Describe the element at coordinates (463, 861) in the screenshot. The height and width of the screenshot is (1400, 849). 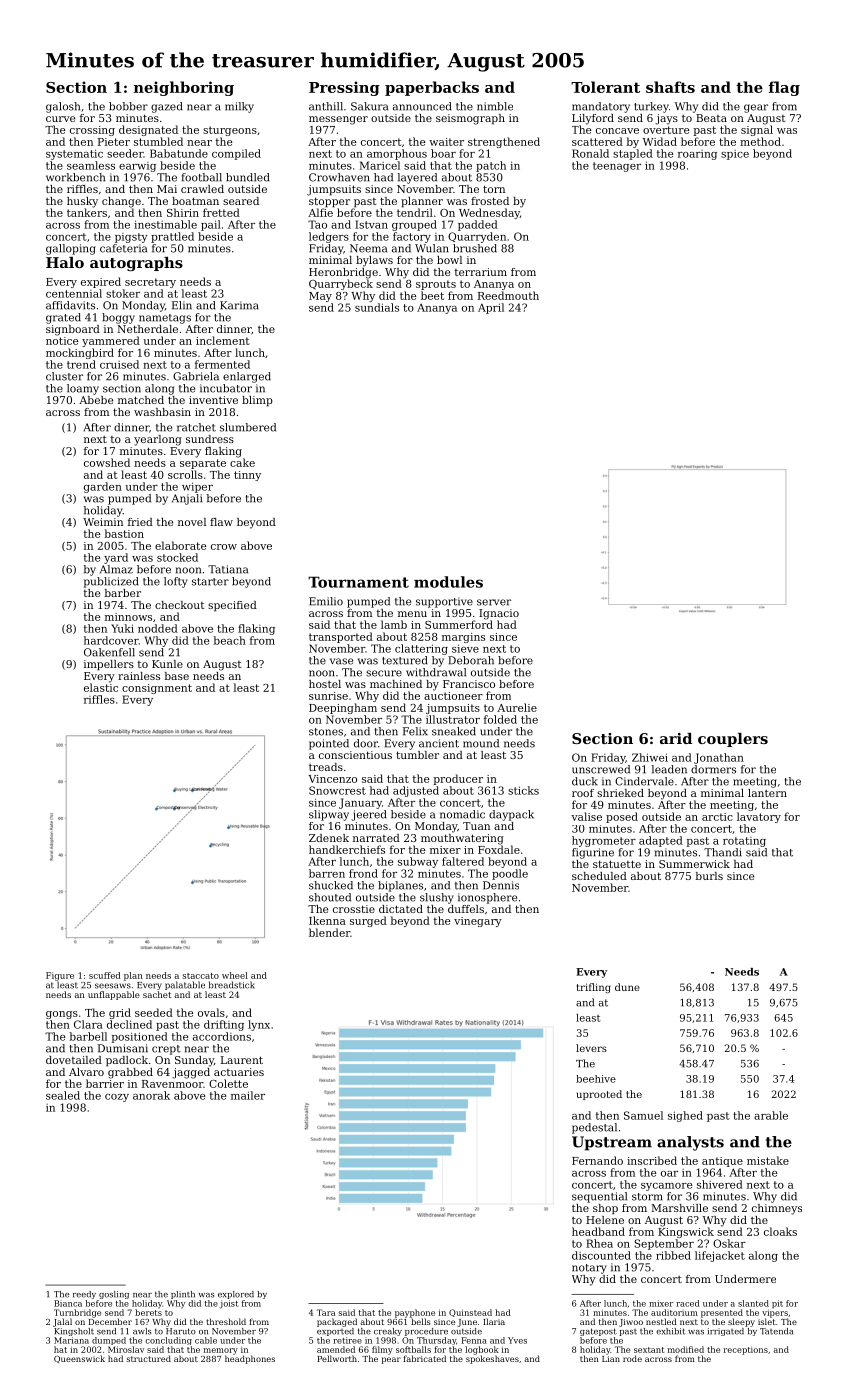
I see `faltered` at that location.
